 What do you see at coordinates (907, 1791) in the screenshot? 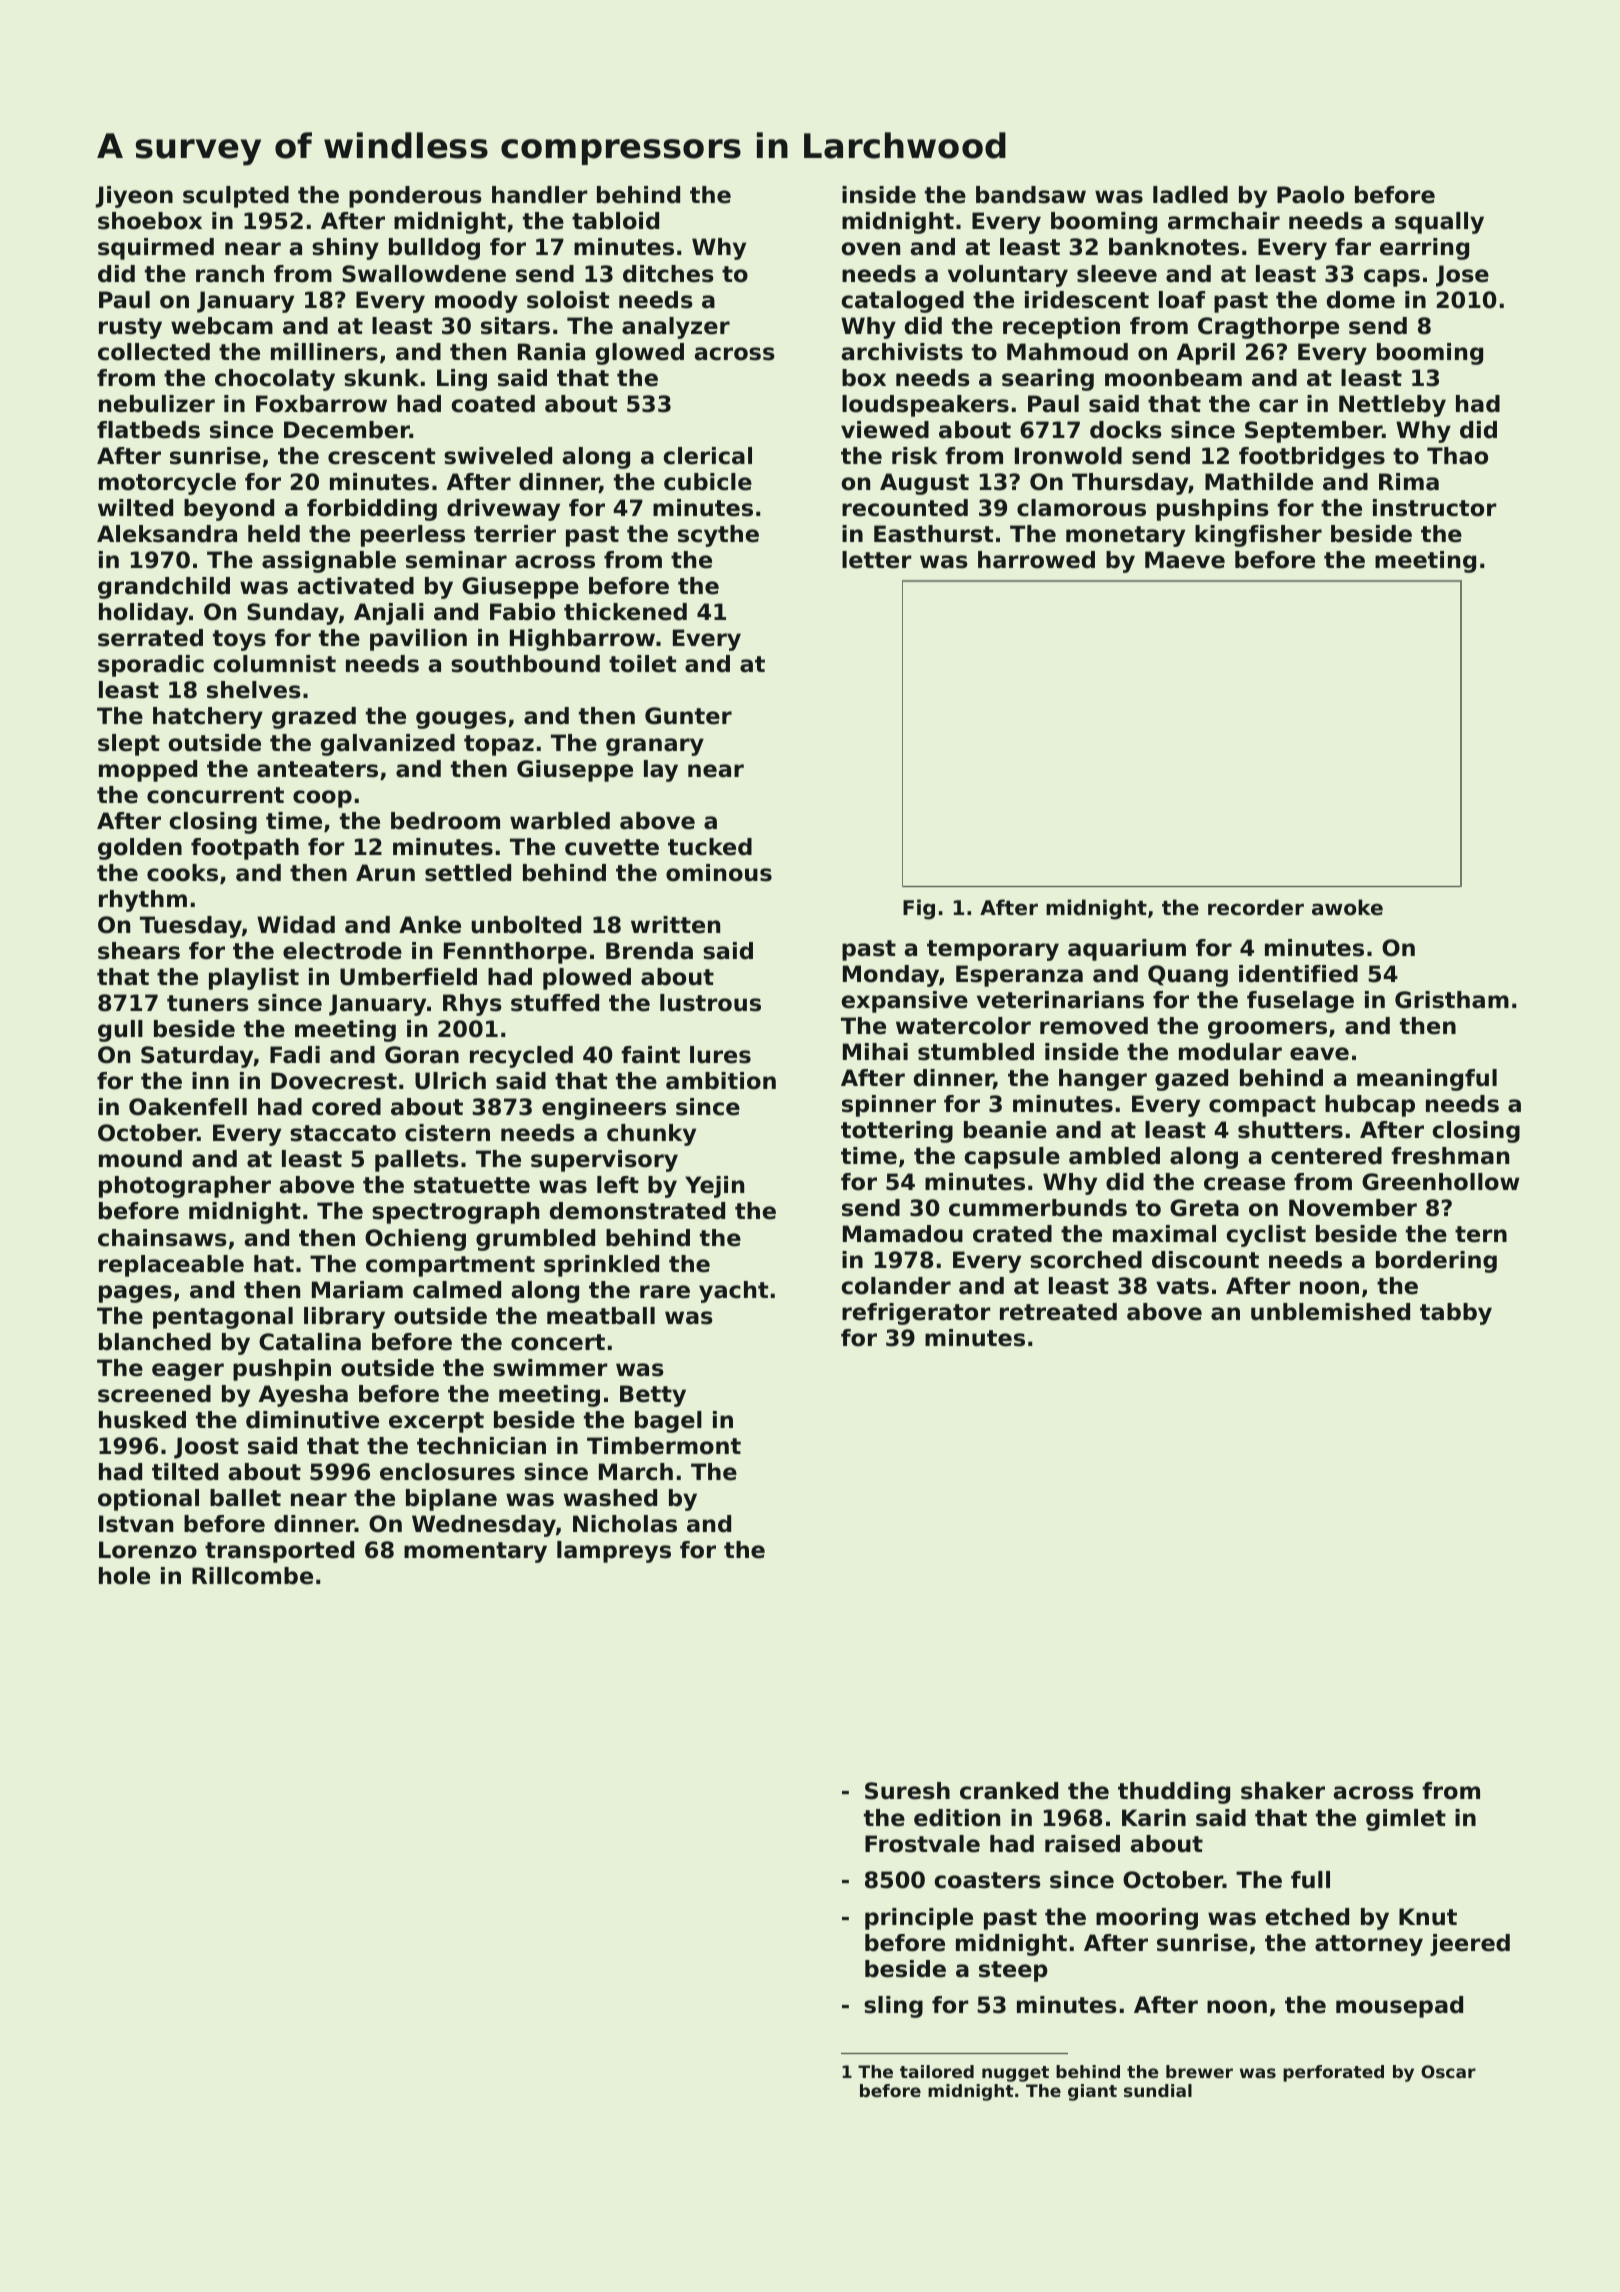
I see `Suresh` at bounding box center [907, 1791].
